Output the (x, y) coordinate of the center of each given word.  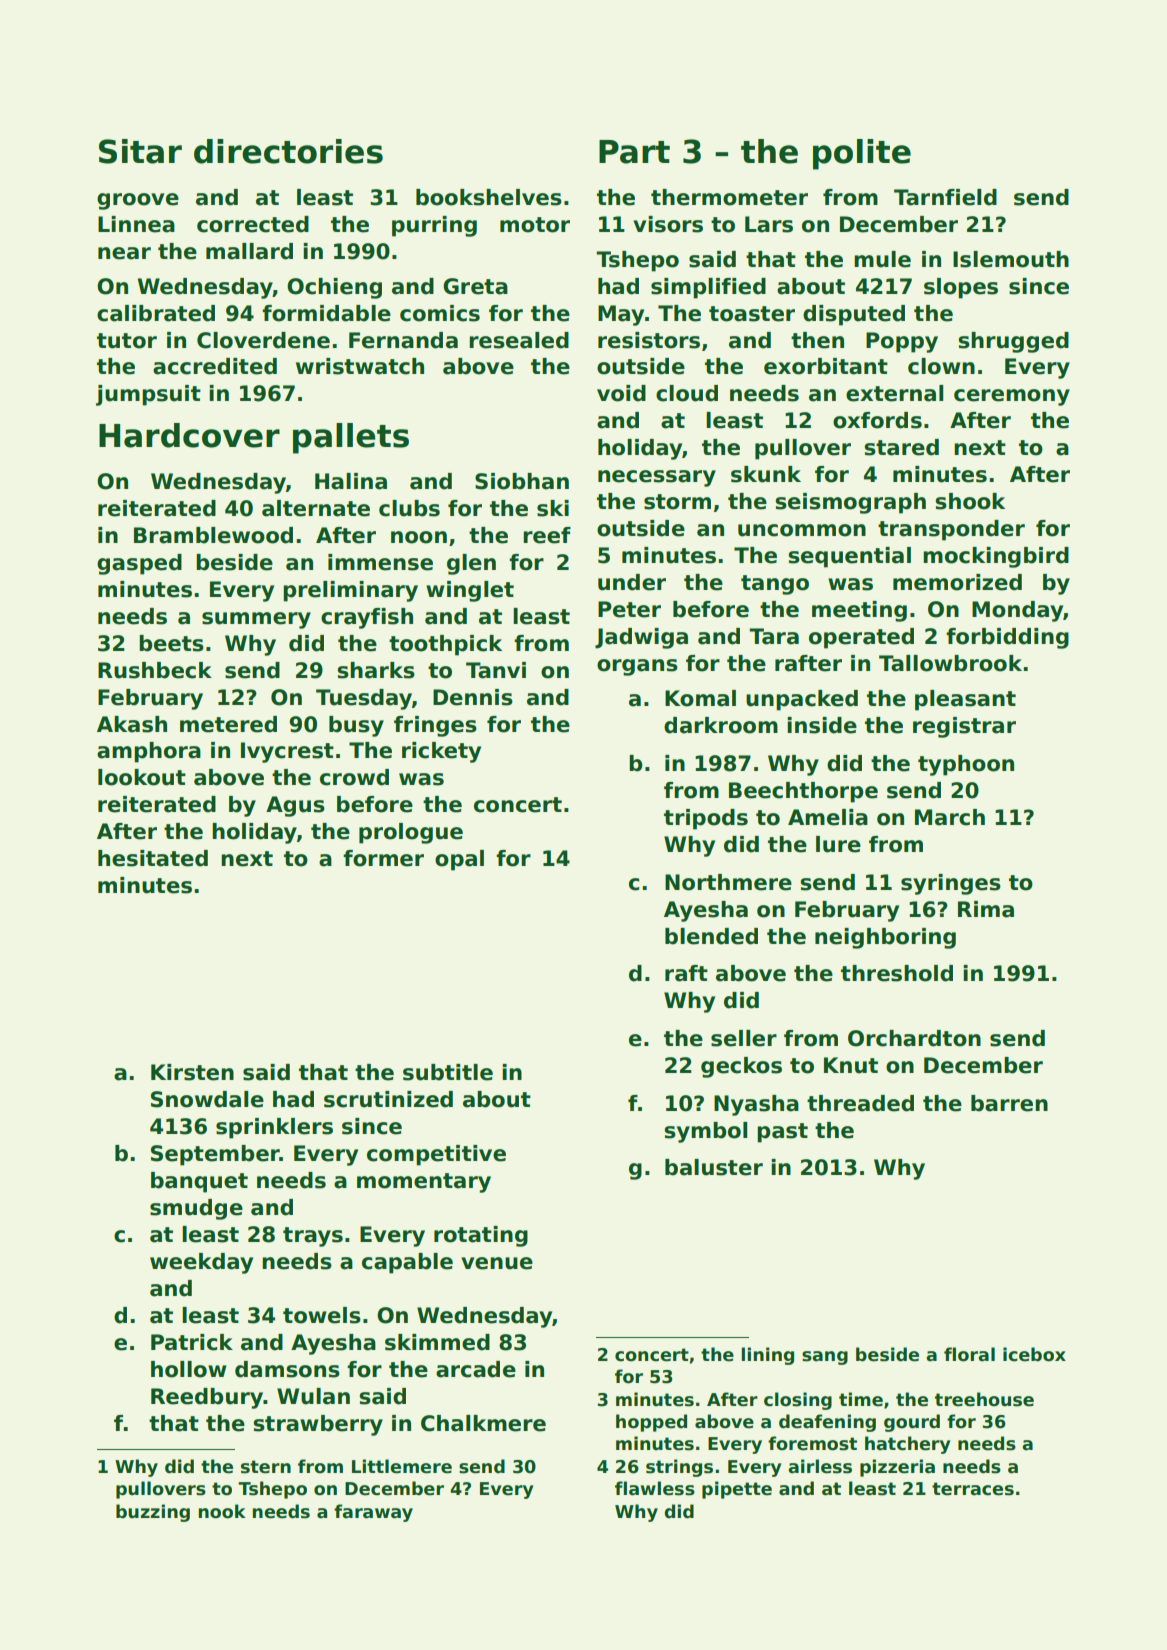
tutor (127, 341)
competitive (436, 1155)
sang (825, 1358)
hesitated (153, 858)
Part (634, 152)
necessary (657, 478)
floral (969, 1354)
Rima (986, 909)
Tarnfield (945, 197)
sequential (849, 557)
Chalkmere (483, 1423)
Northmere (728, 882)
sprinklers (274, 1128)
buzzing (153, 1513)
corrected (253, 224)
